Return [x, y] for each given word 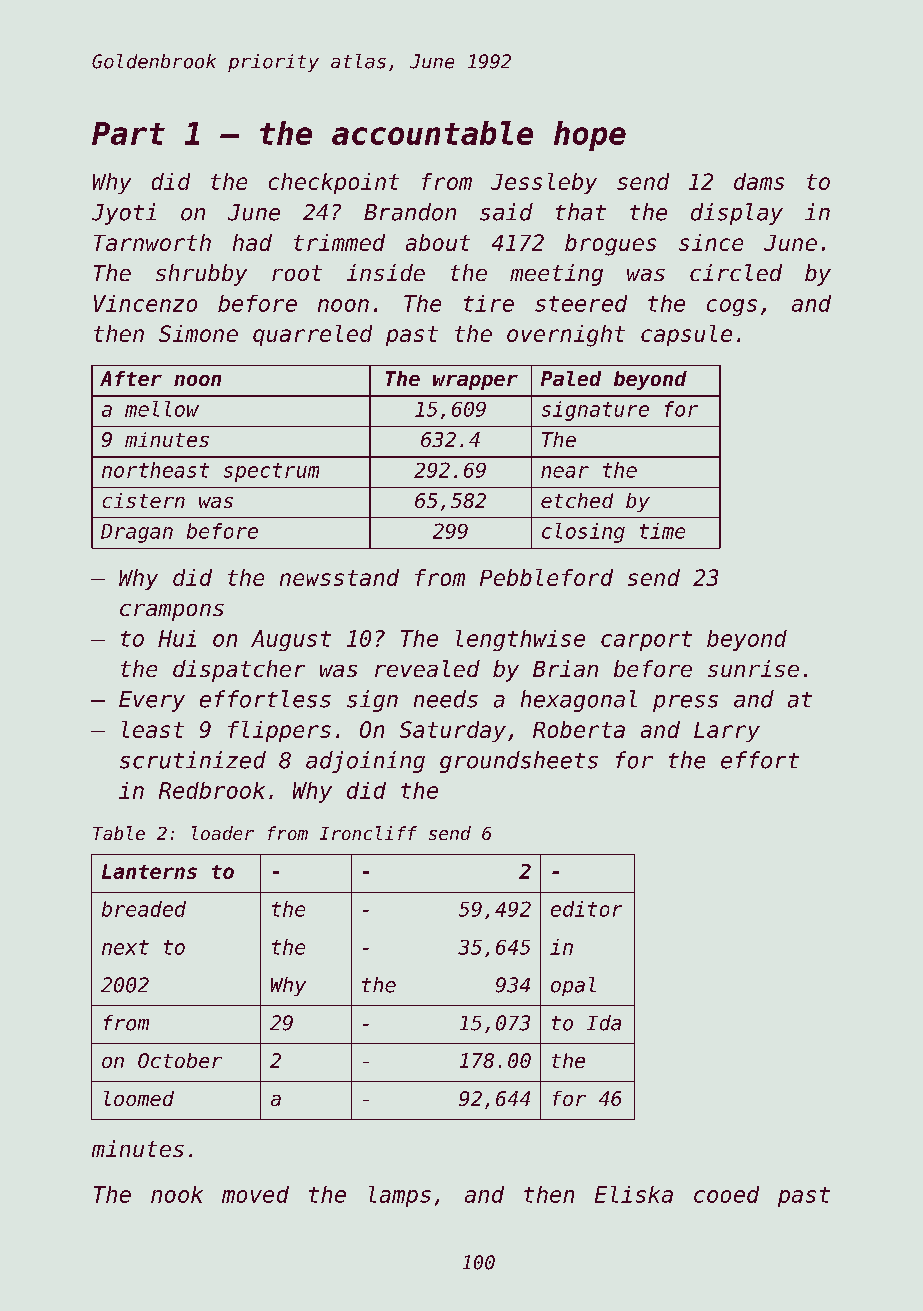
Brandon [410, 212]
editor [586, 909]
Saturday [453, 731]
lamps [400, 1196]
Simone [198, 333]
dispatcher [239, 671]
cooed [726, 1194]
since [711, 242]
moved [255, 1194]
